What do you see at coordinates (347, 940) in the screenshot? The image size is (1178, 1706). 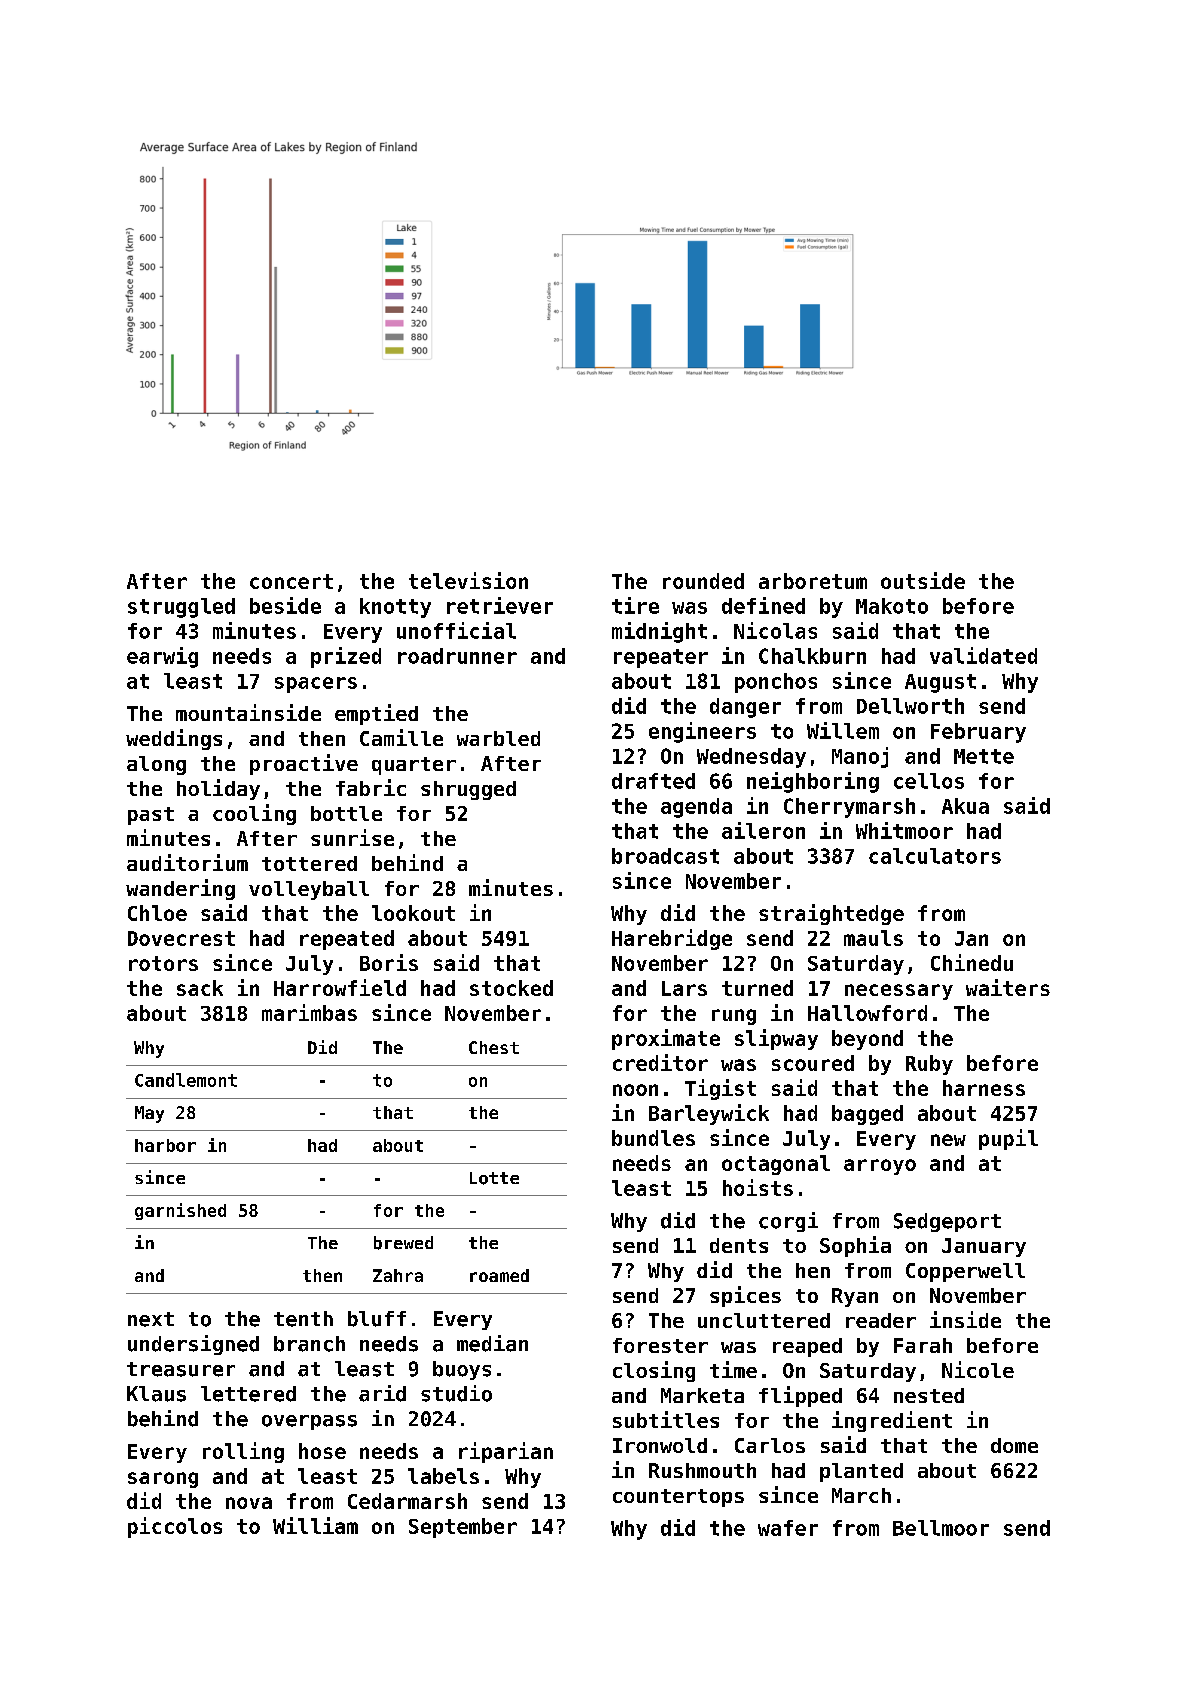 I see `repeated` at bounding box center [347, 940].
